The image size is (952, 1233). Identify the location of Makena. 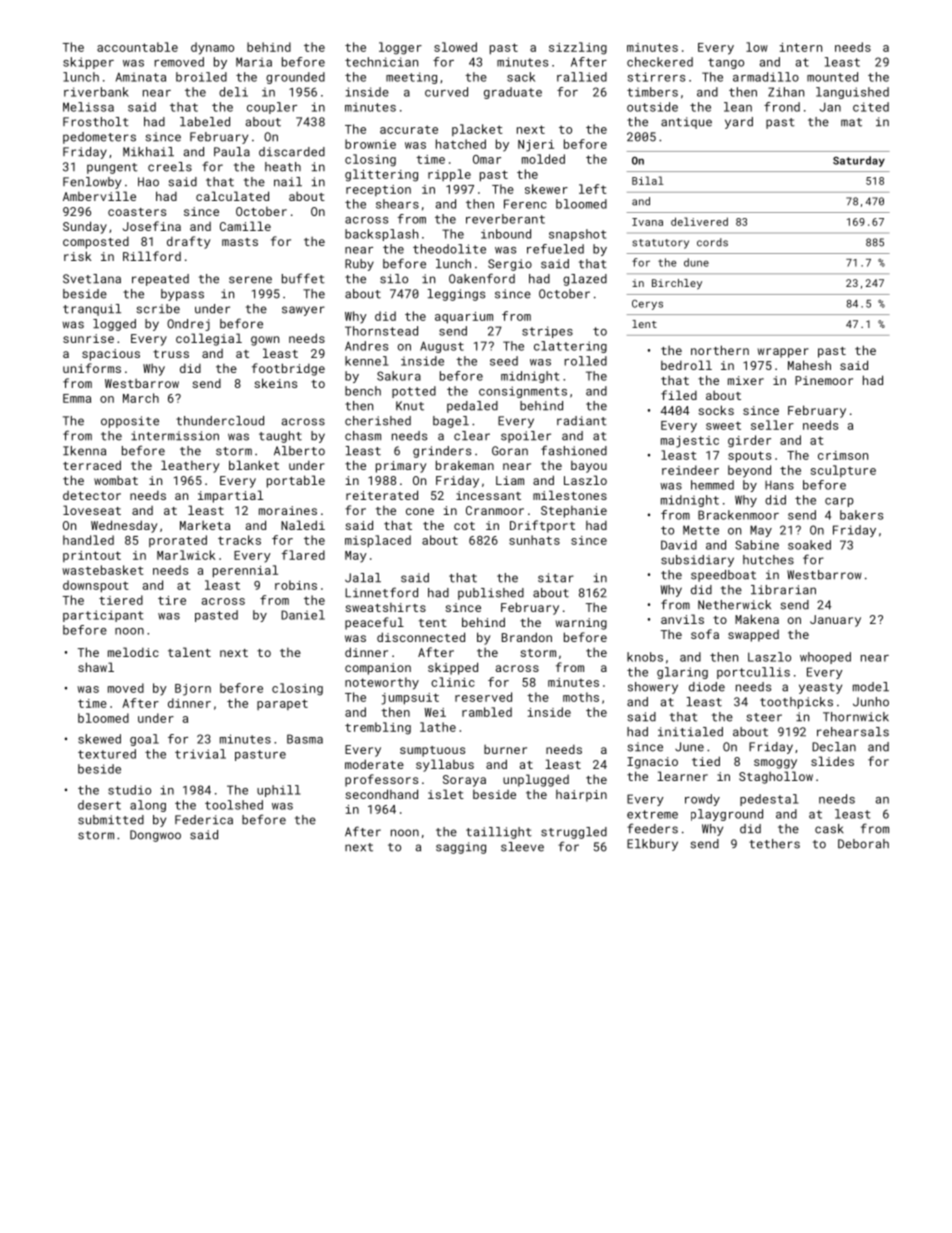
(757, 619).
